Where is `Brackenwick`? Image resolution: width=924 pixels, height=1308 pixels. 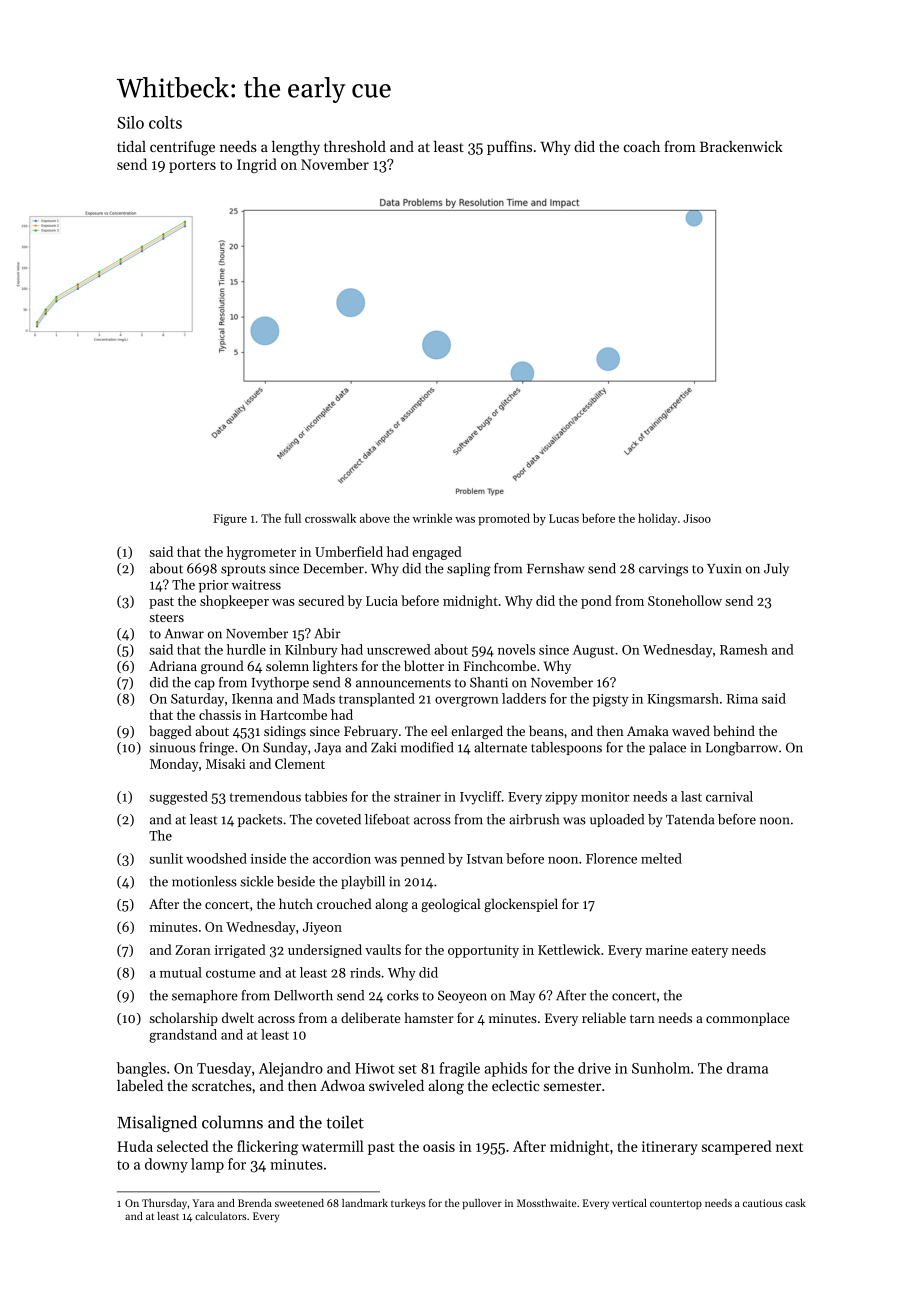
Brackenwick is located at coordinates (741, 146).
